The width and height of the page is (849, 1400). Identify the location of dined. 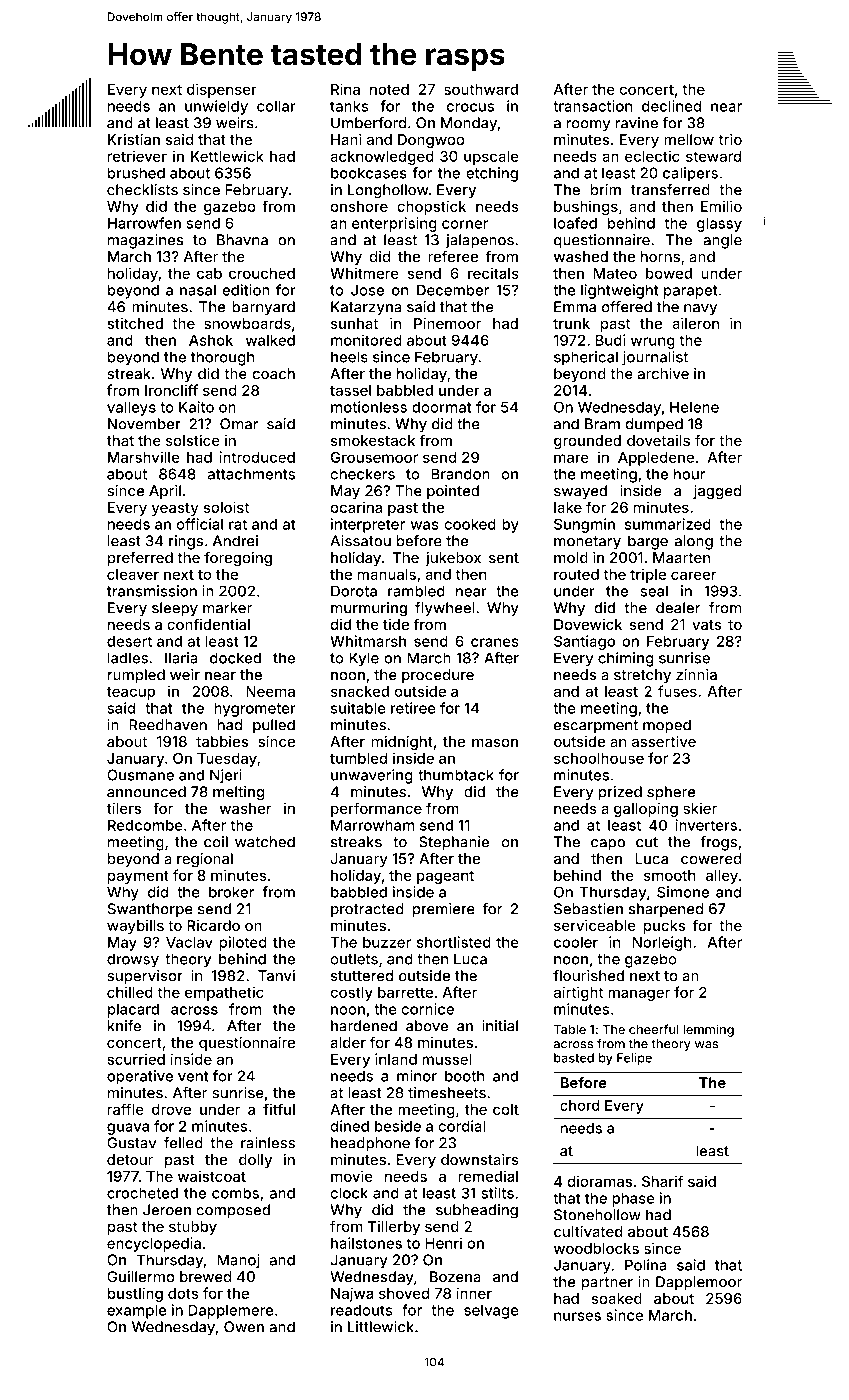
(349, 1126).
